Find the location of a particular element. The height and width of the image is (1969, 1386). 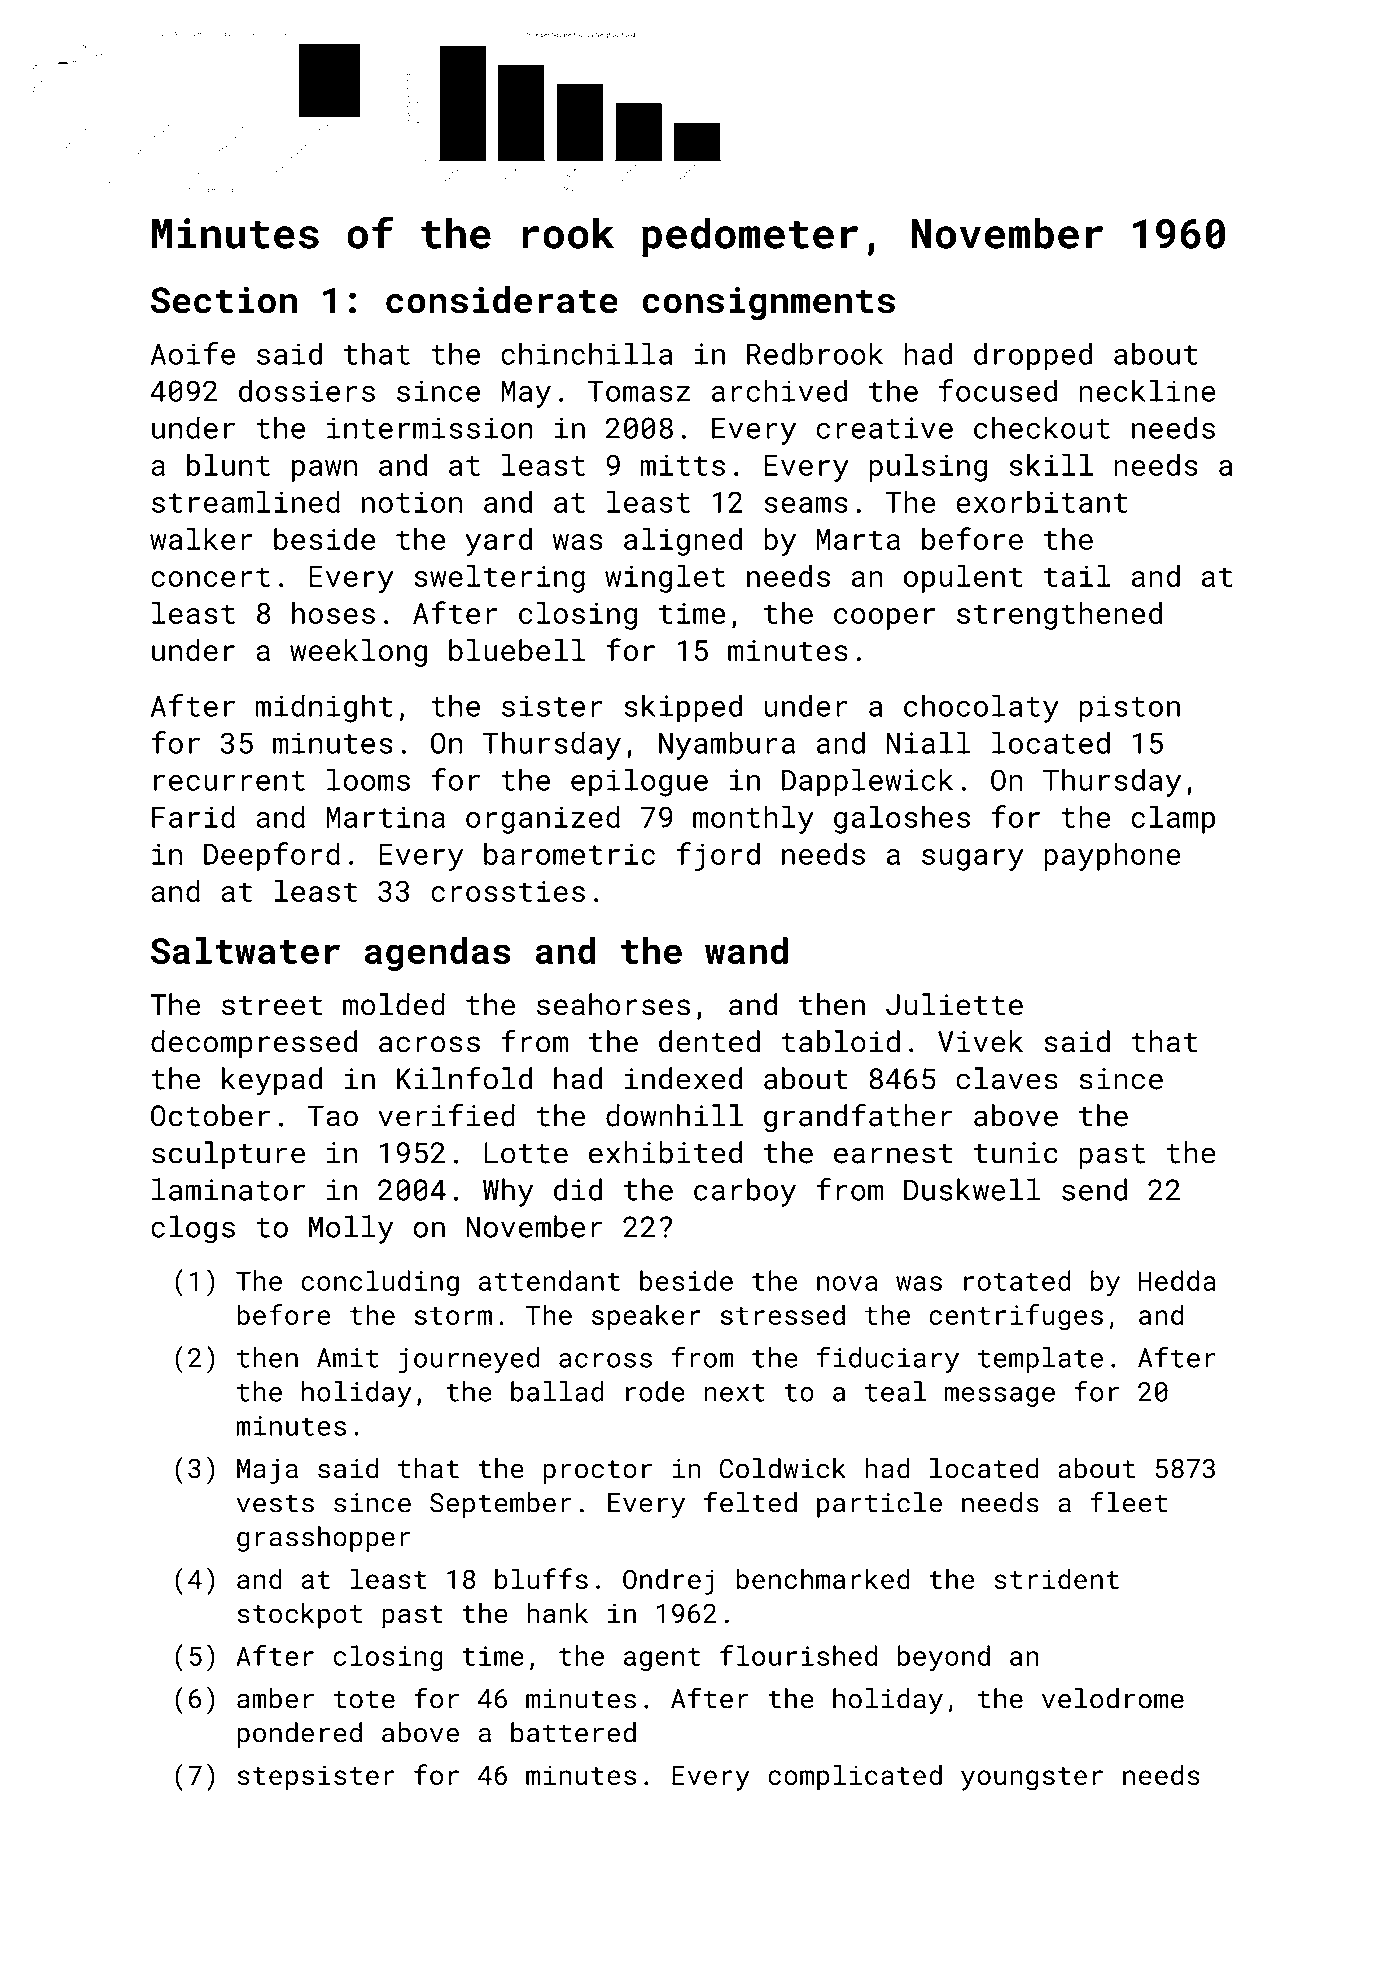

speaker is located at coordinates (646, 1317).
